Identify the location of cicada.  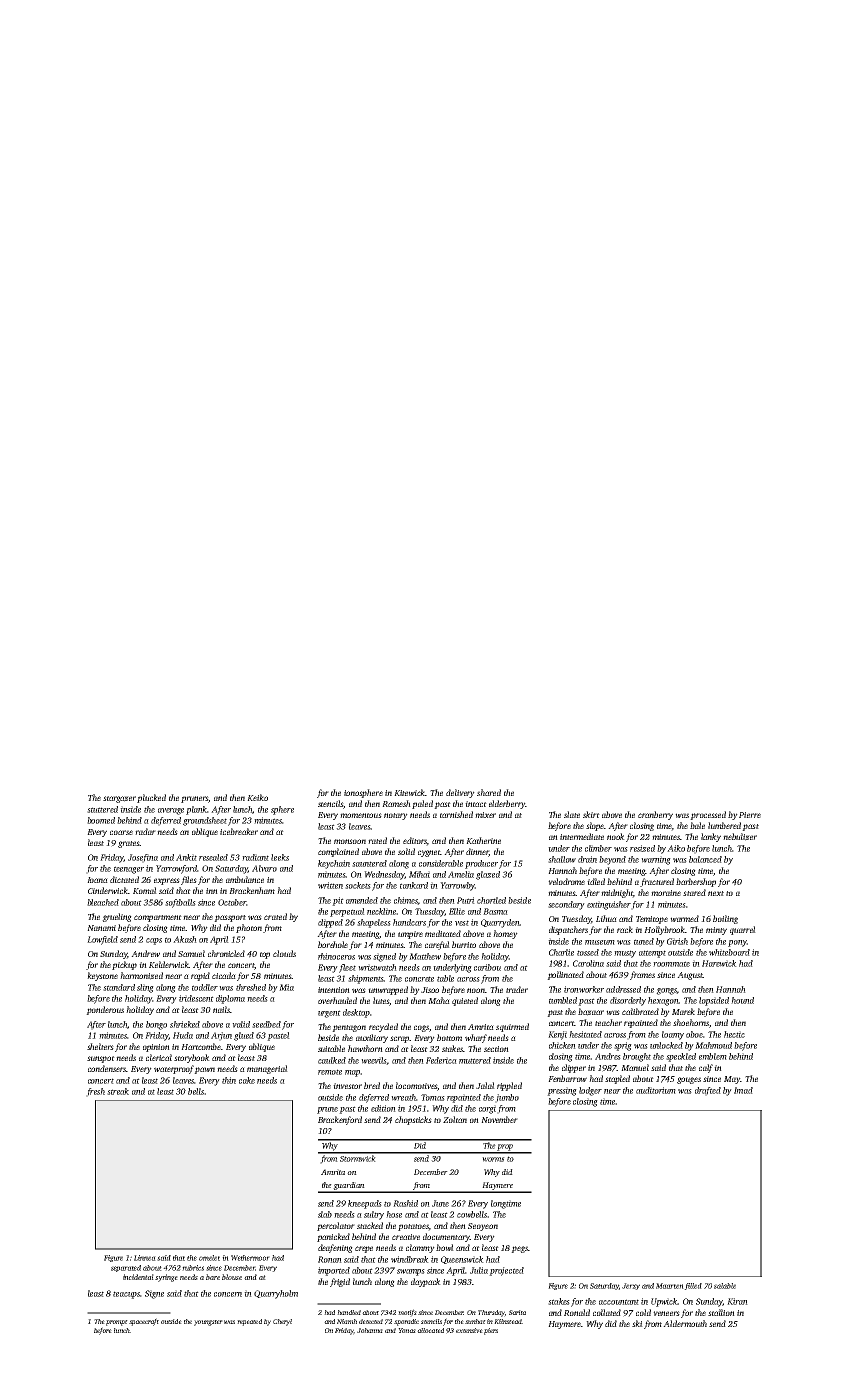
(224, 975).
